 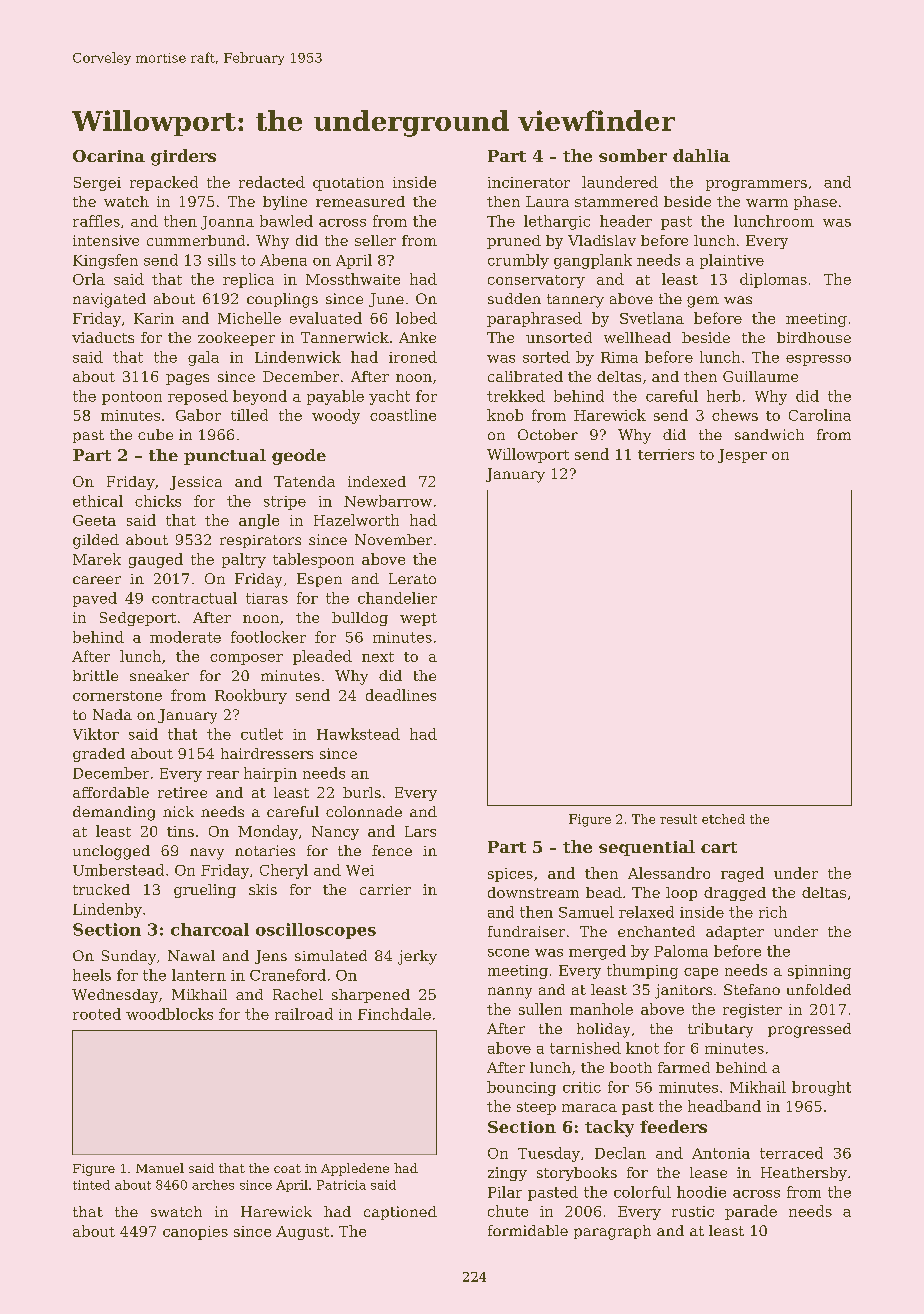 I want to click on formidable, so click(x=528, y=1230).
